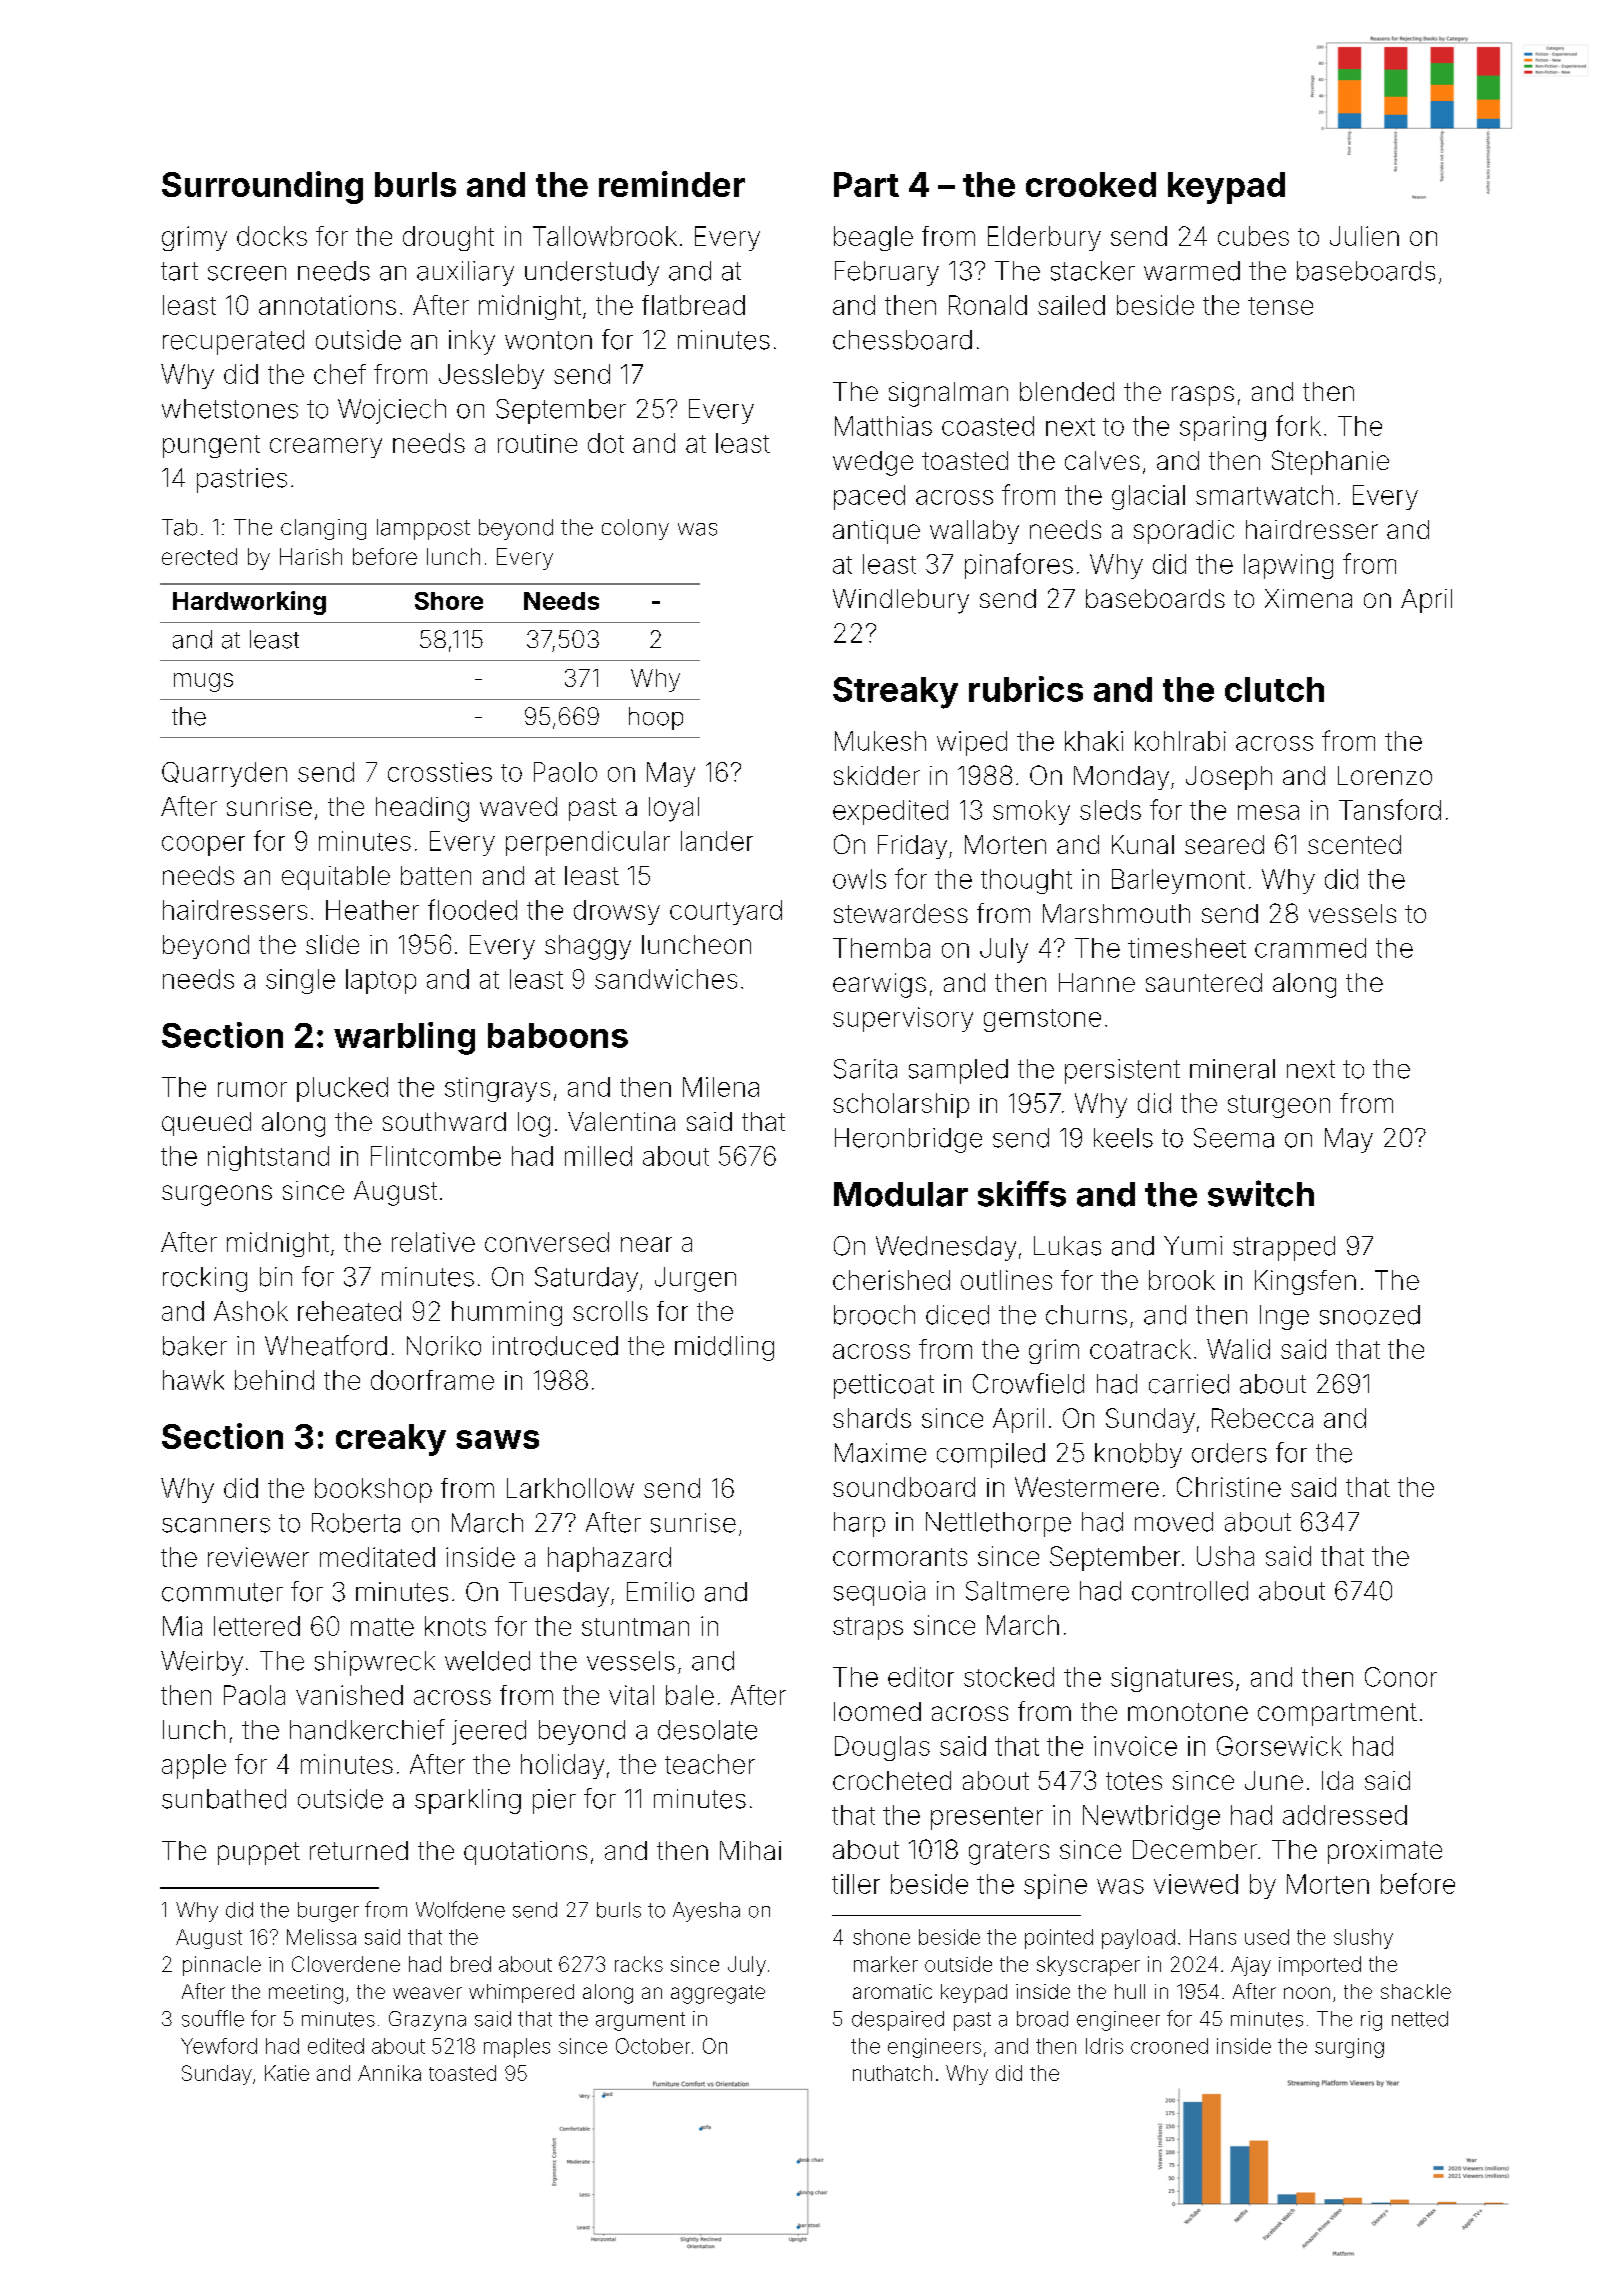 This document has height=2292, width=1620. I want to click on despaired, so click(898, 2021).
